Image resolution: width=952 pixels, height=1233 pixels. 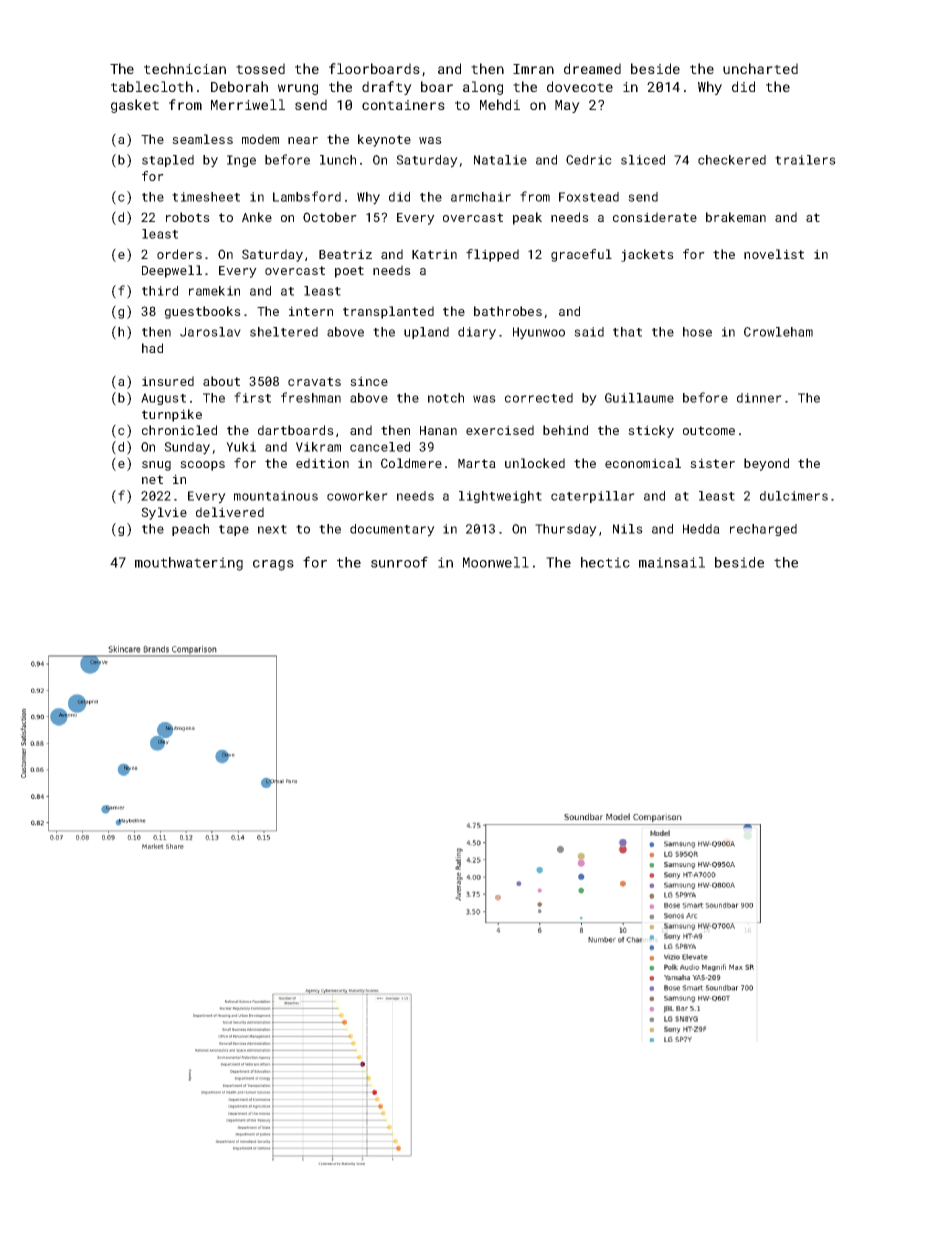 I want to click on Crowleham, so click(x=778, y=332).
